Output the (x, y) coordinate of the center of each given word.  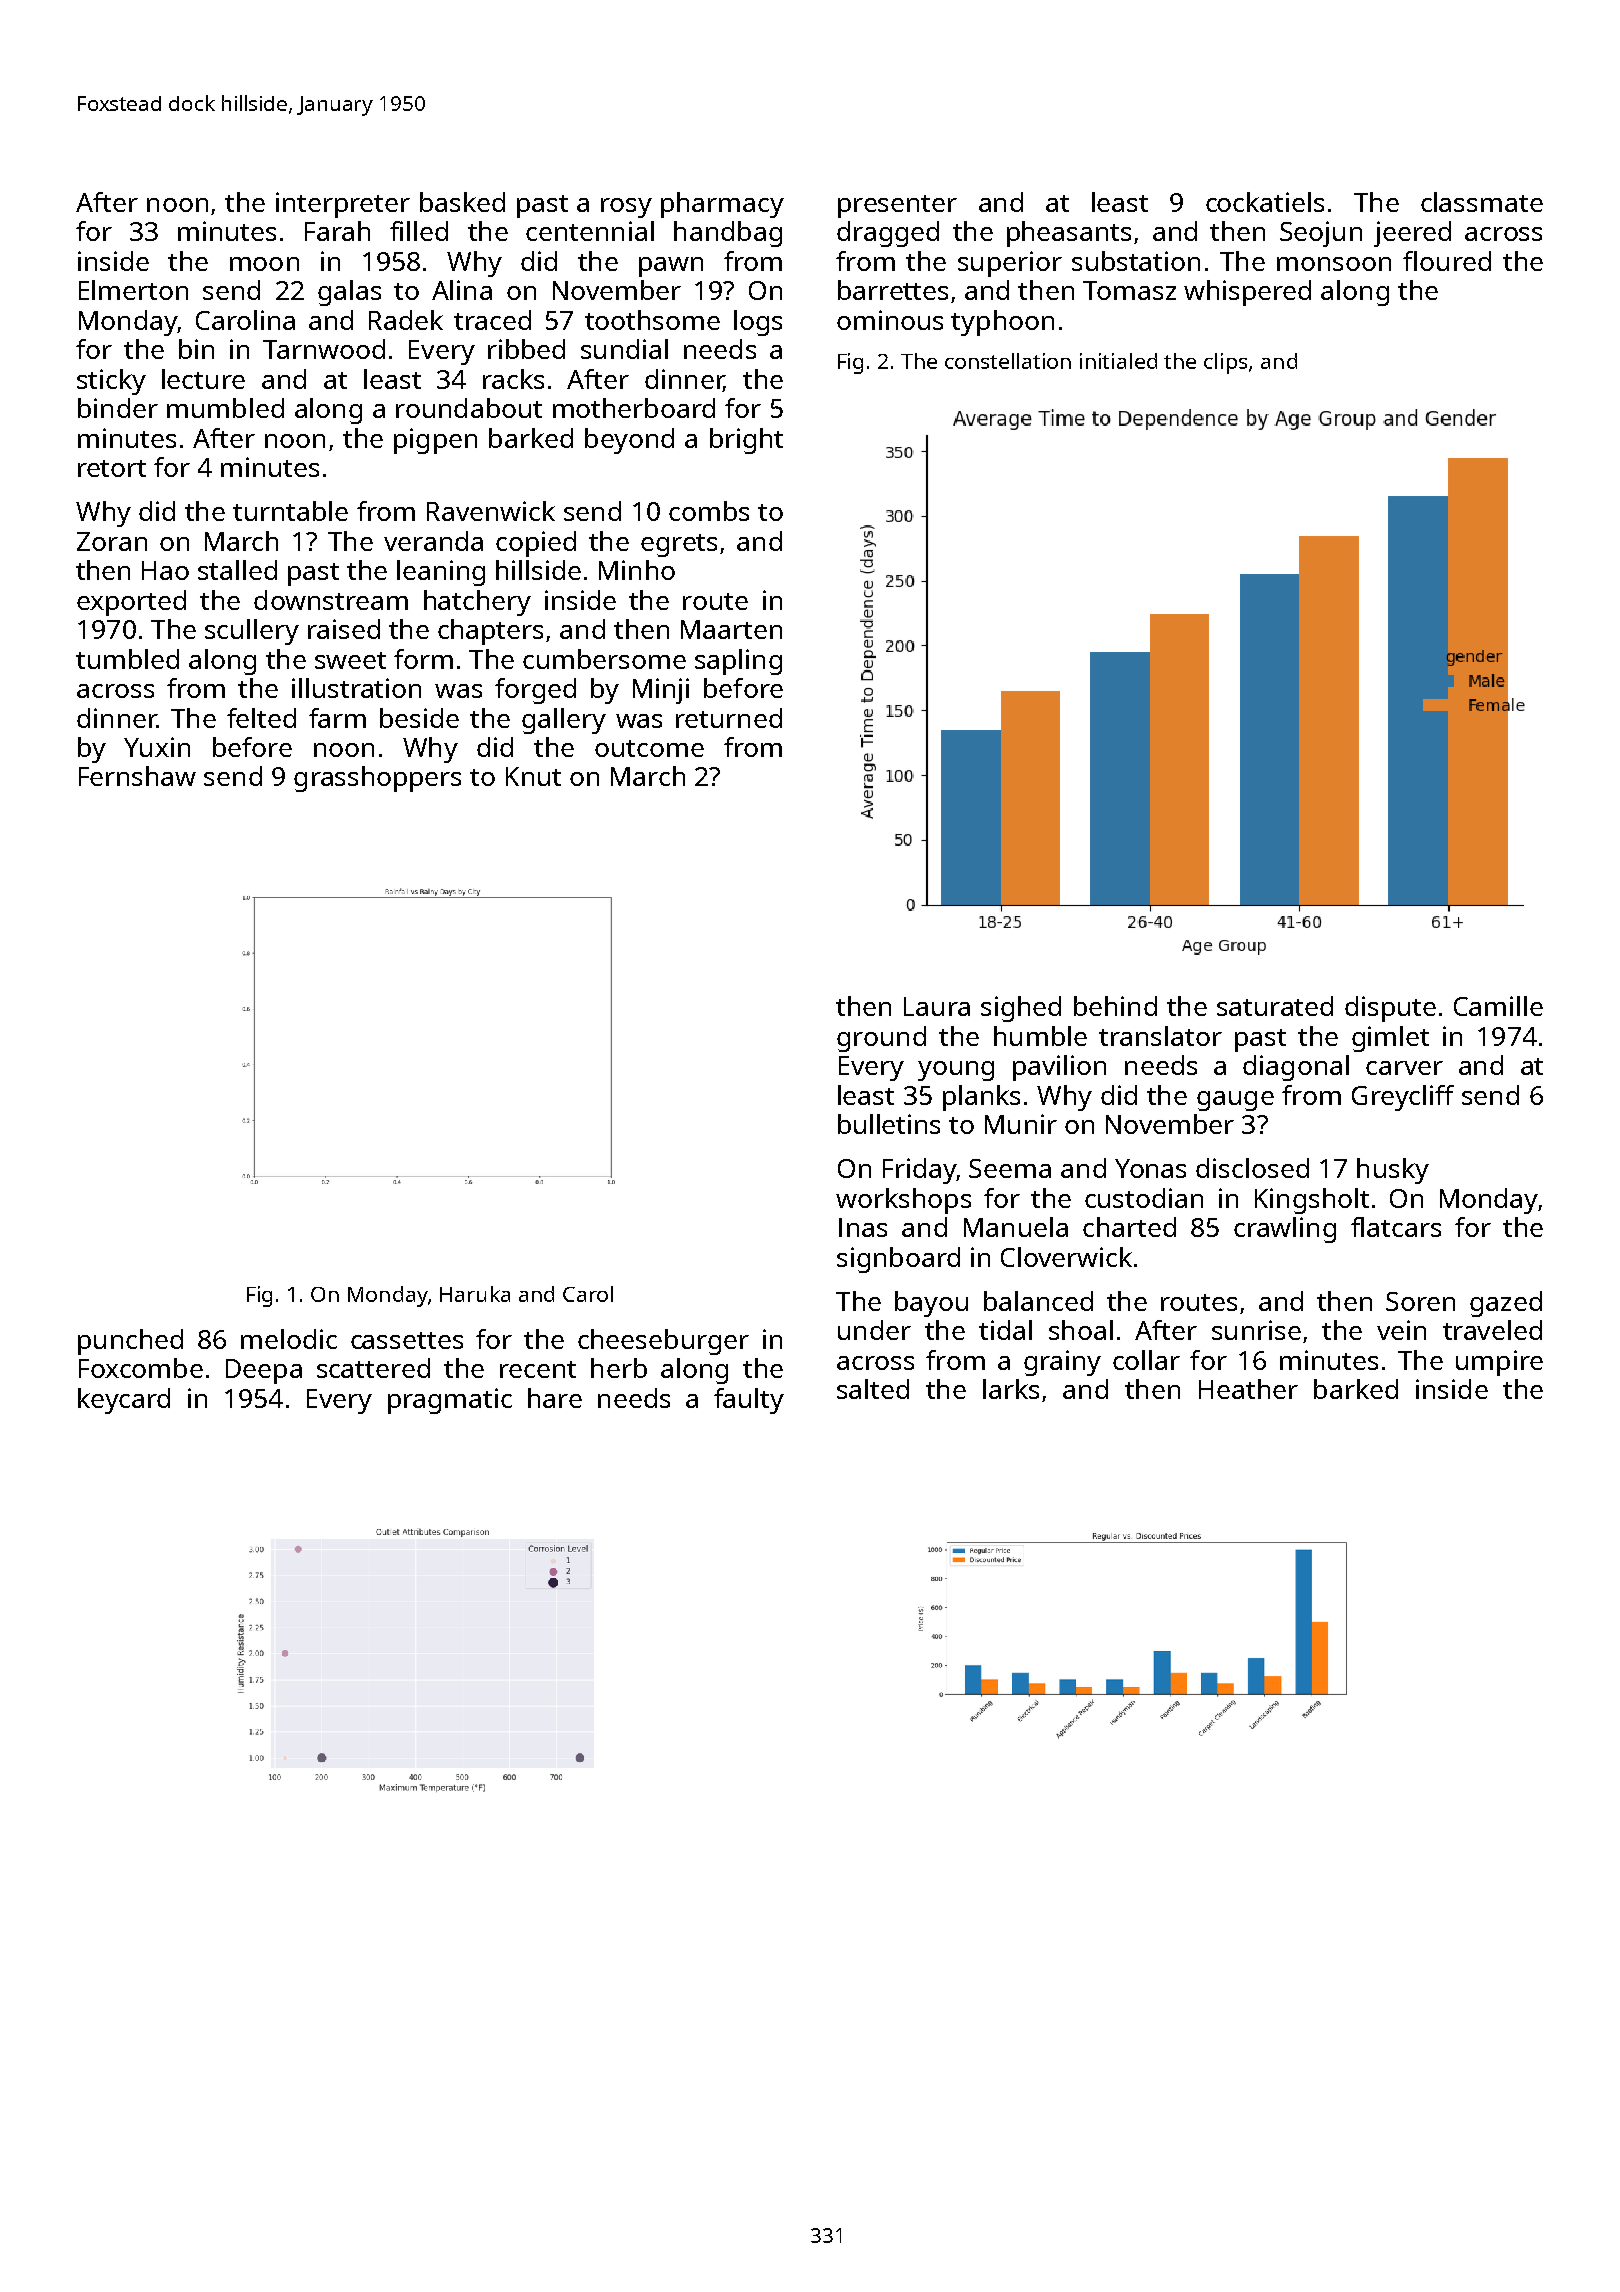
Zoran (112, 541)
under (874, 1330)
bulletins (889, 1124)
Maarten (731, 629)
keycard (124, 1401)
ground (881, 1039)
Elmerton (133, 290)
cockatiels (1265, 202)
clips (1225, 363)
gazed (1506, 1304)
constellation (1008, 361)
